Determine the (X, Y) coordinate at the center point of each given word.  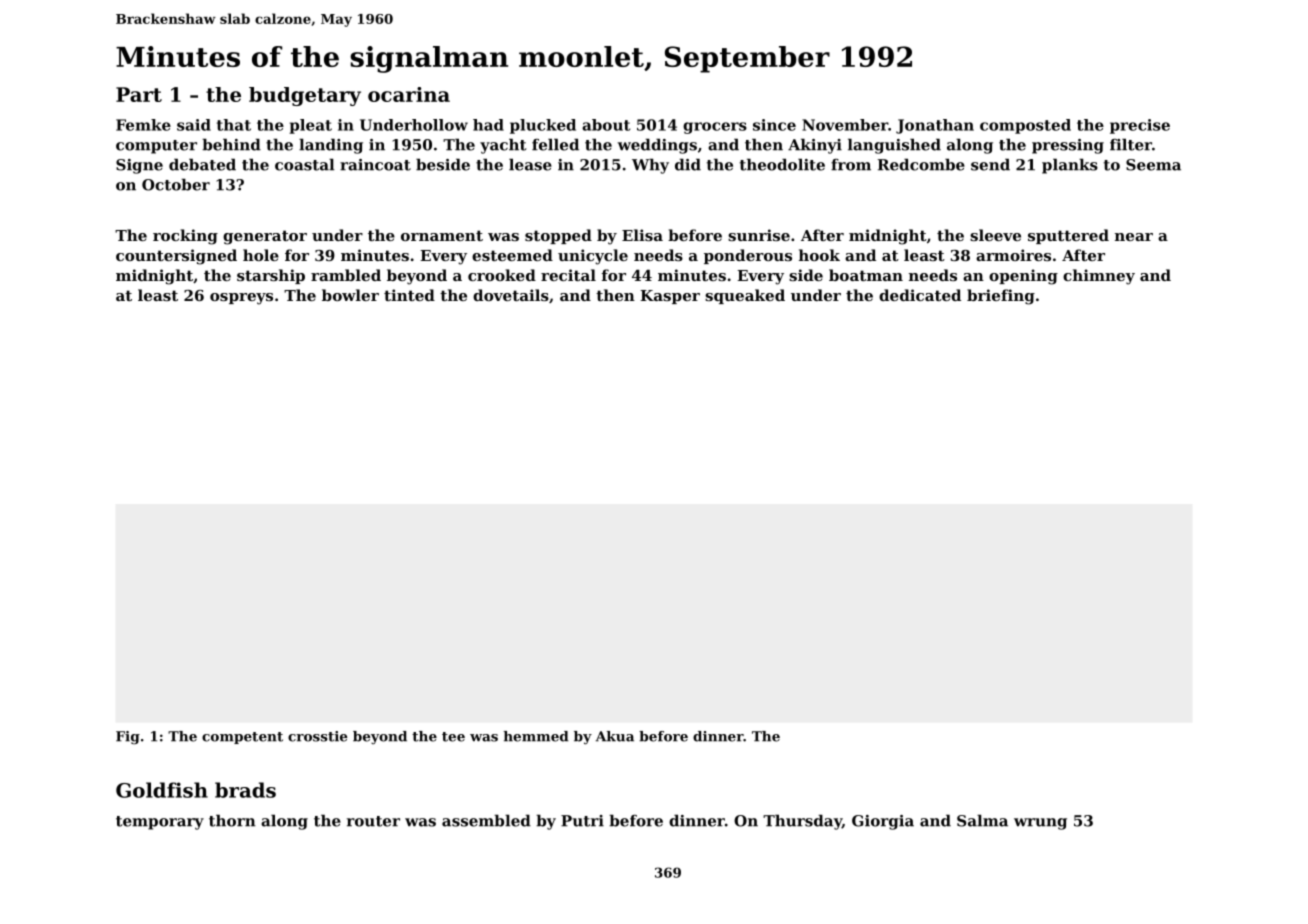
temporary (160, 823)
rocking (185, 237)
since (774, 125)
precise (1140, 126)
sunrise (759, 235)
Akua (615, 736)
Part (139, 94)
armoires (1013, 255)
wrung (1040, 824)
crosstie (317, 736)
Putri (582, 821)
